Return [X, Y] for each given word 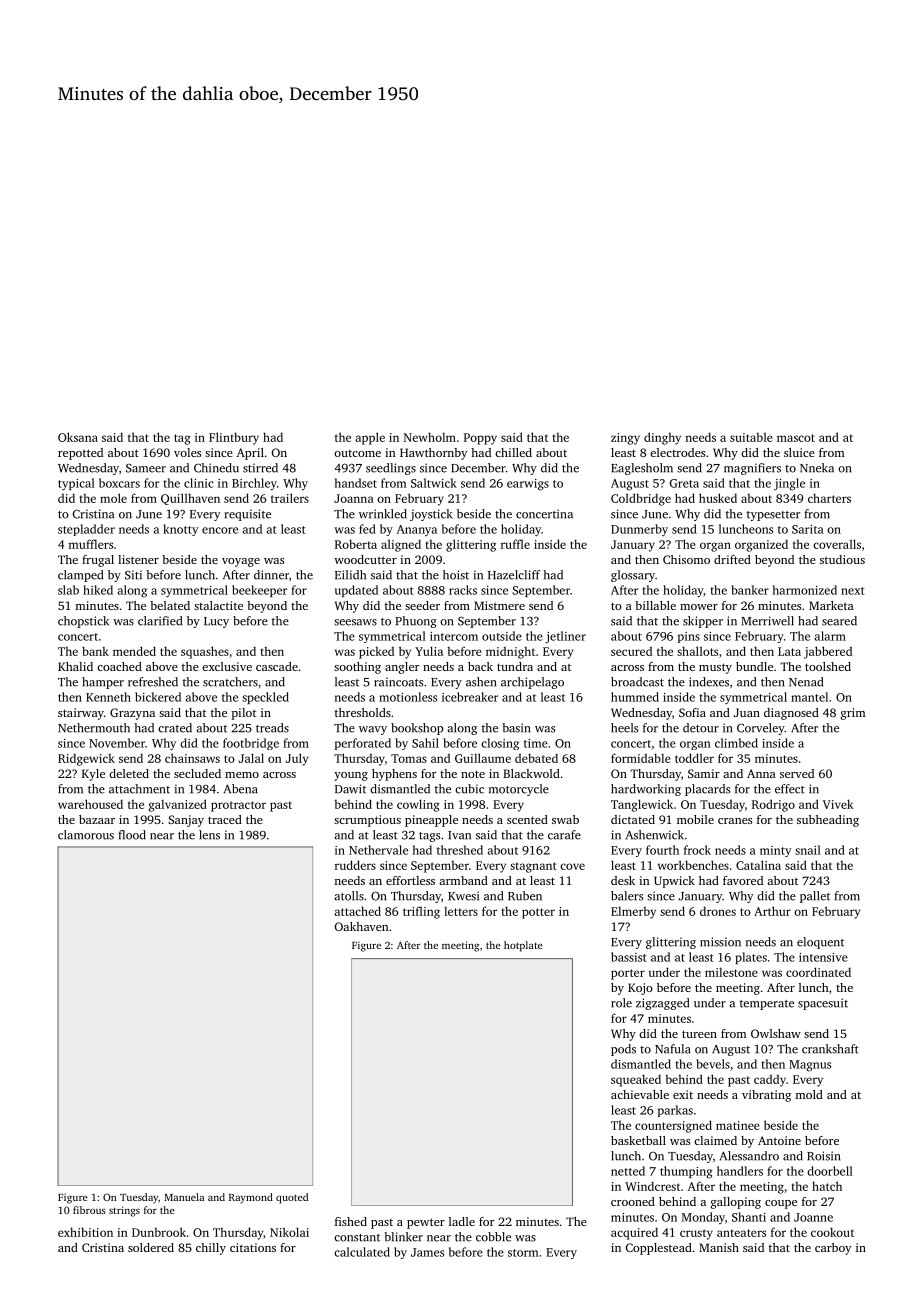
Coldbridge [641, 499]
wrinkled [383, 514]
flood [132, 835]
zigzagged [662, 1004]
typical [76, 484]
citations [253, 1247]
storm [523, 1253]
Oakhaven [362, 926]
